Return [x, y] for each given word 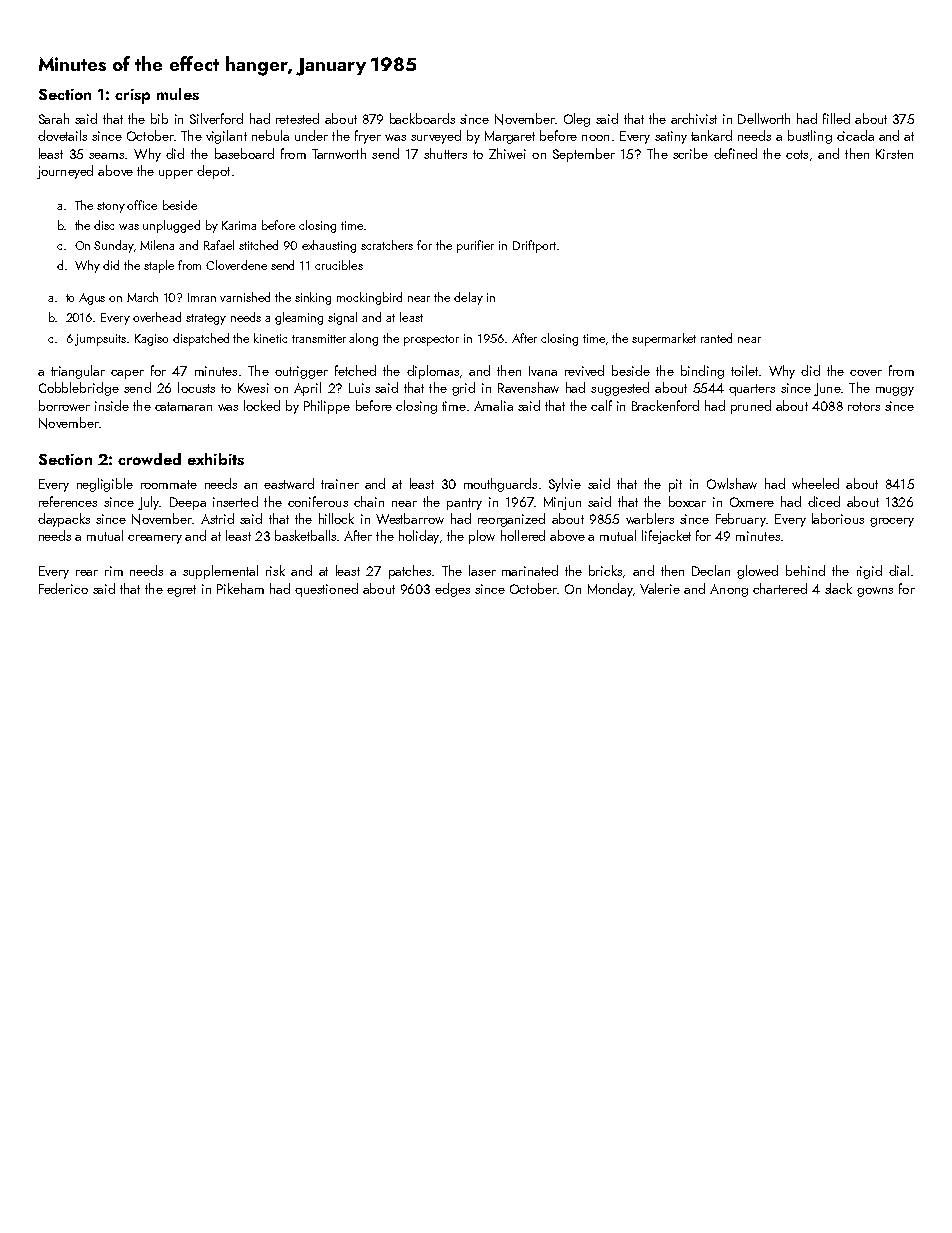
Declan [711, 570]
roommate [169, 484]
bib [159, 118]
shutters [445, 153]
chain [369, 501]
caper [127, 374]
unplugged [171, 226]
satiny [671, 137]
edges [452, 590]
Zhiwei [507, 153]
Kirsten [894, 154]
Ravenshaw [528, 387]
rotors [864, 406]
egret [181, 591]
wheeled [815, 483]
